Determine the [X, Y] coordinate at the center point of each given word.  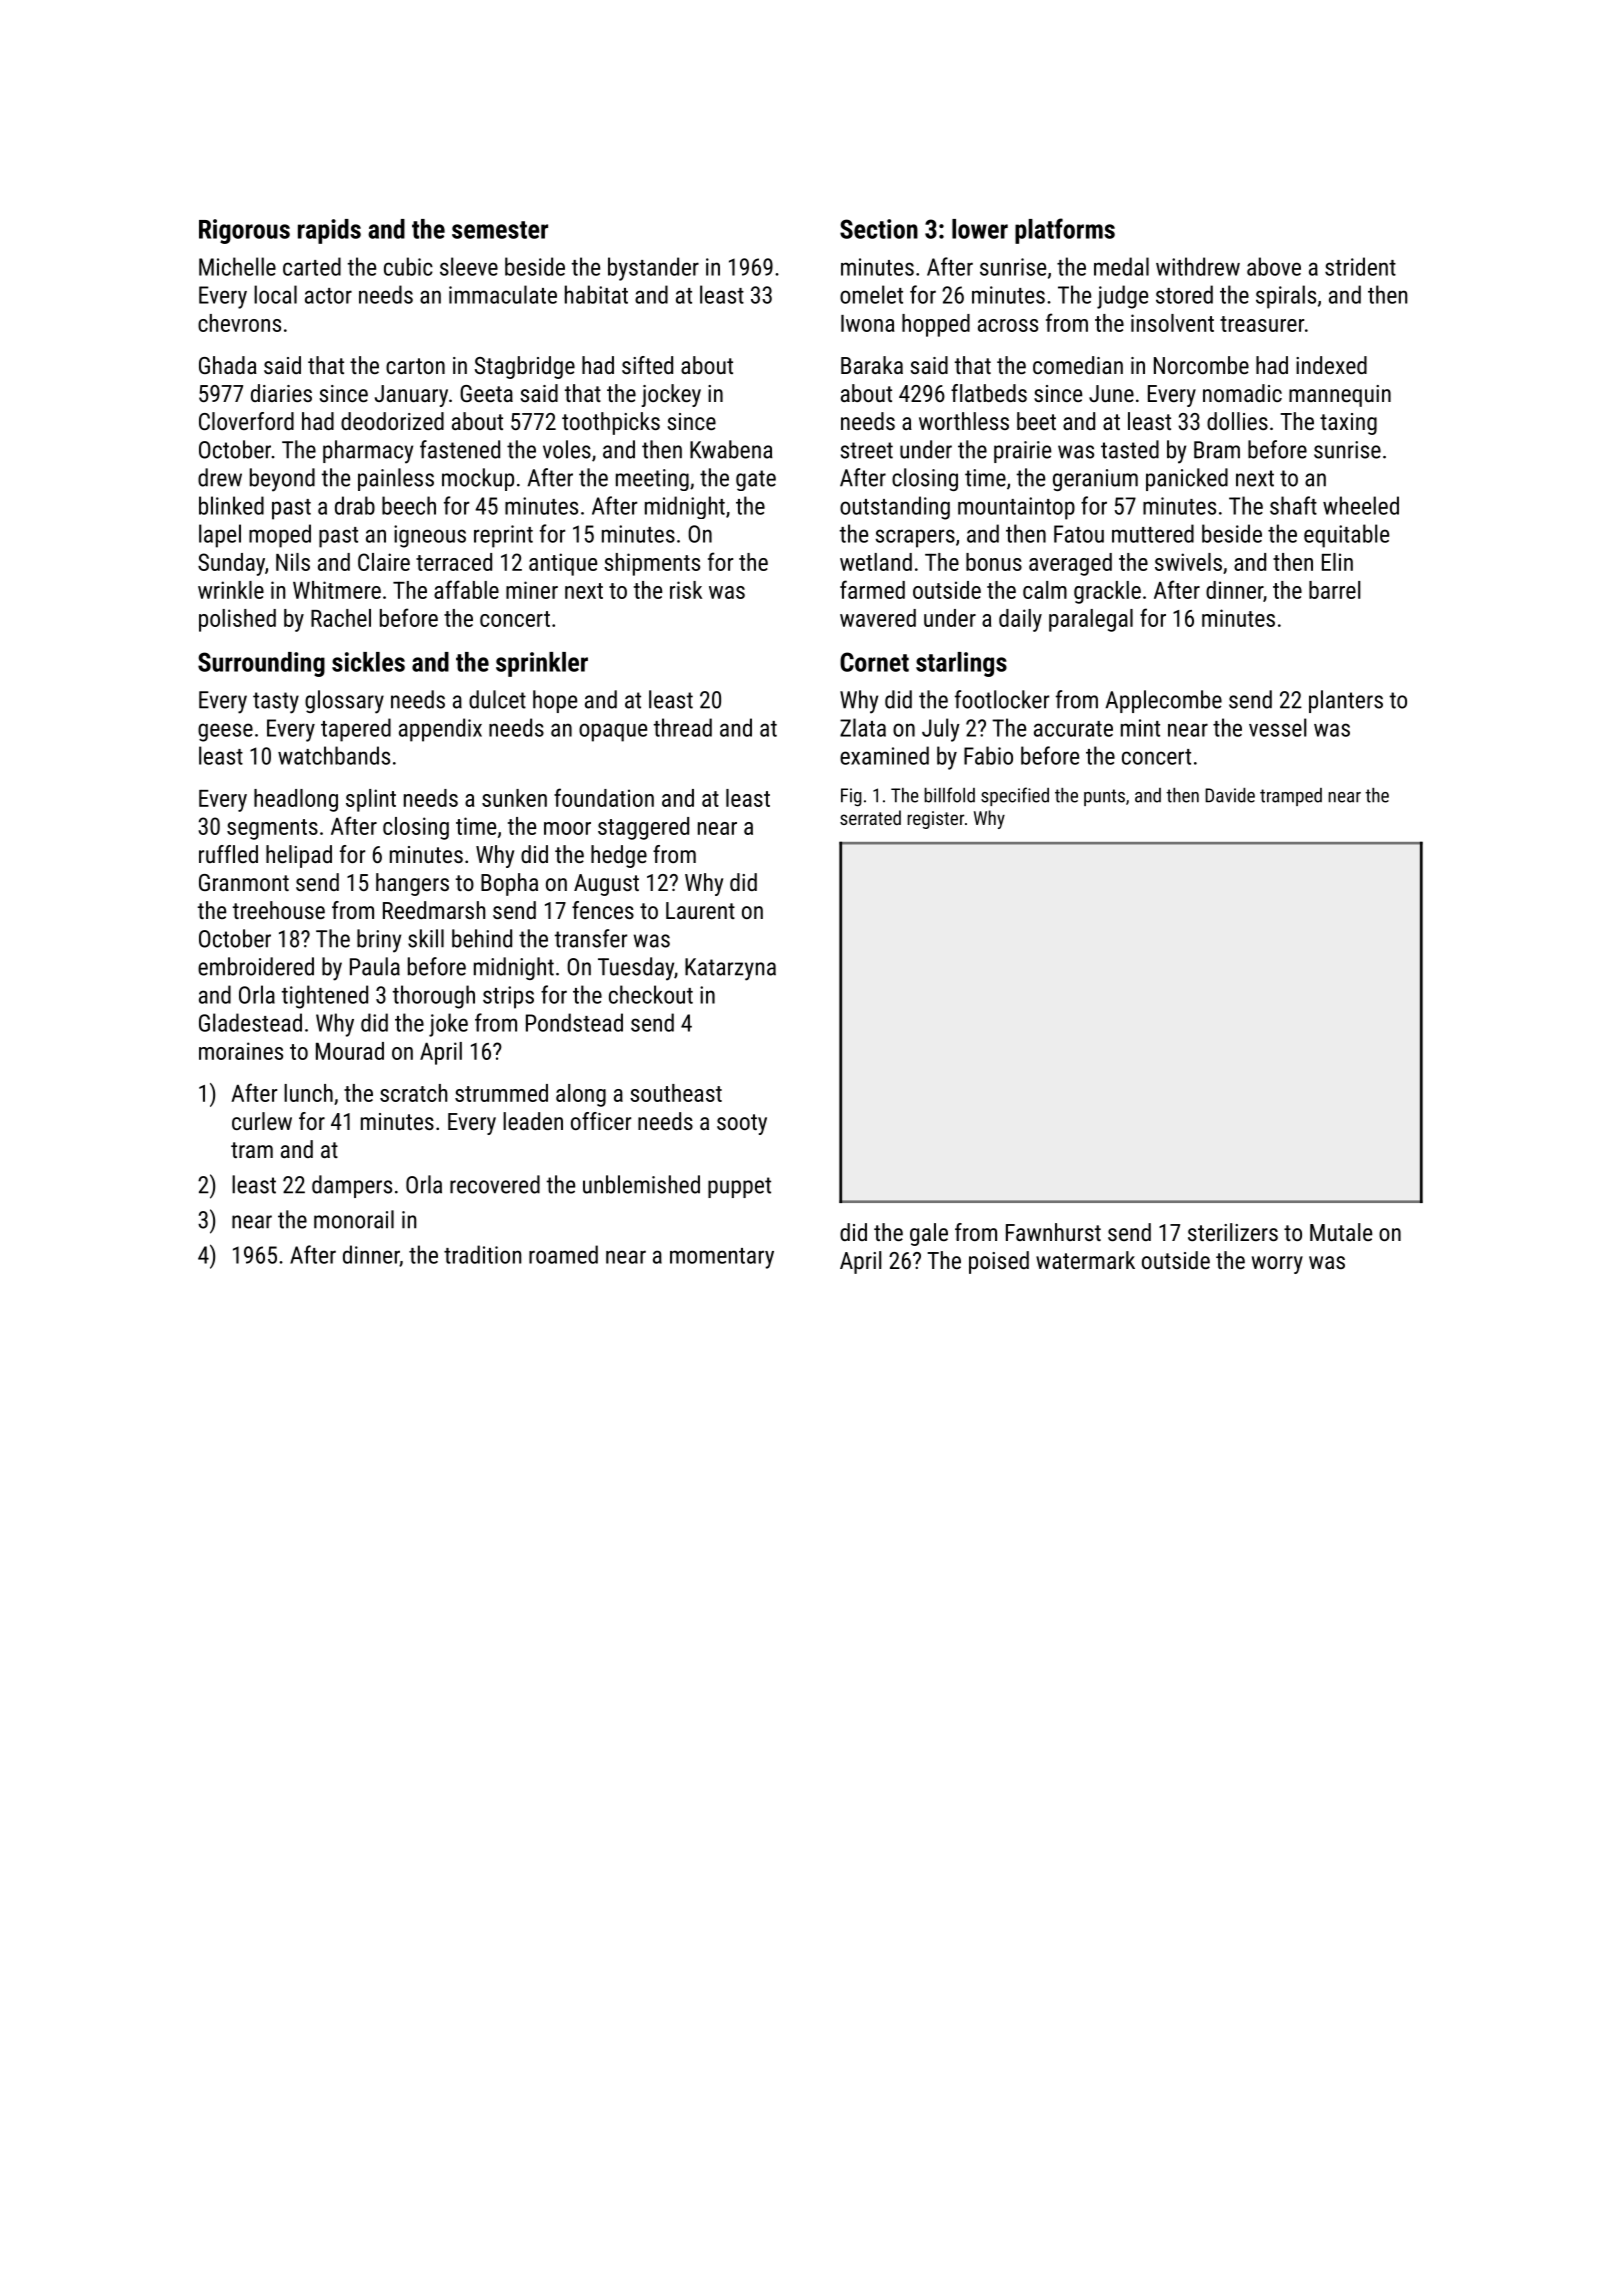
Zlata [863, 727]
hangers [412, 884]
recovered [495, 1184]
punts [1104, 797]
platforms [1065, 231]
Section [879, 229]
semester [500, 230]
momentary [722, 1258]
